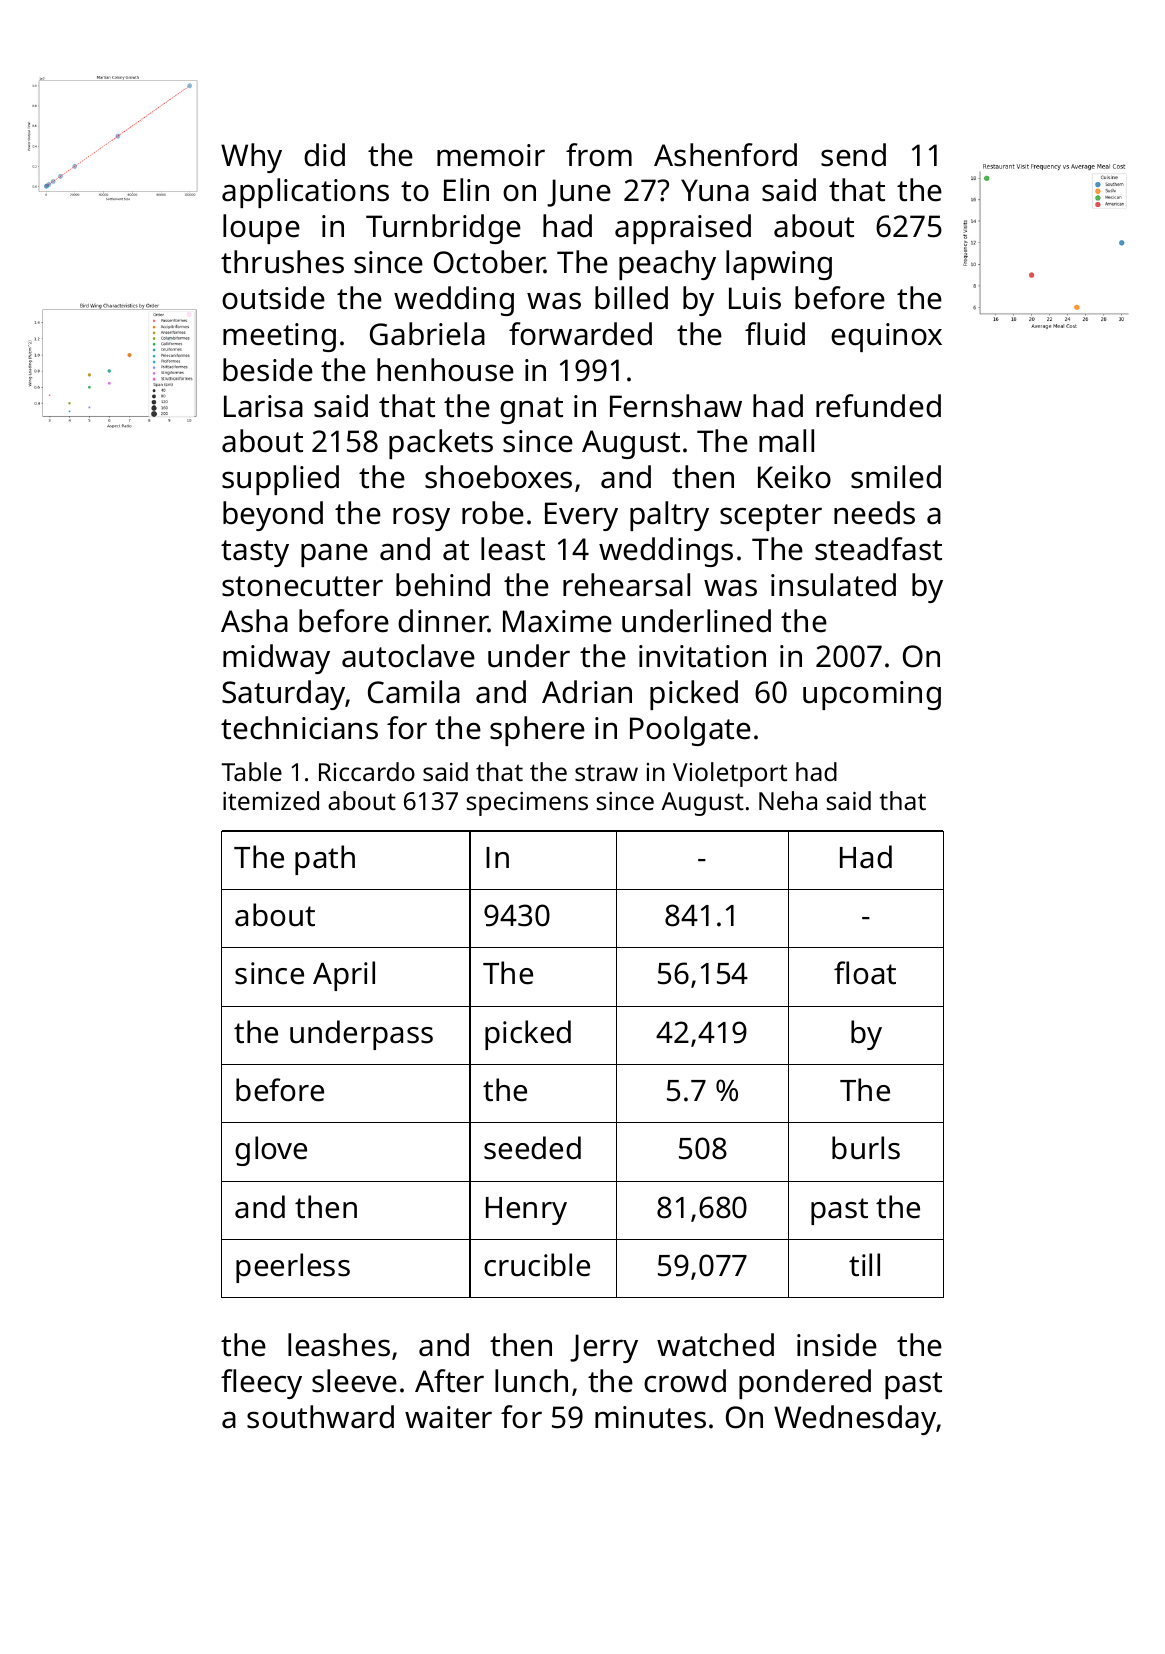  What do you see at coordinates (414, 692) in the image?
I see `Camila` at bounding box center [414, 692].
